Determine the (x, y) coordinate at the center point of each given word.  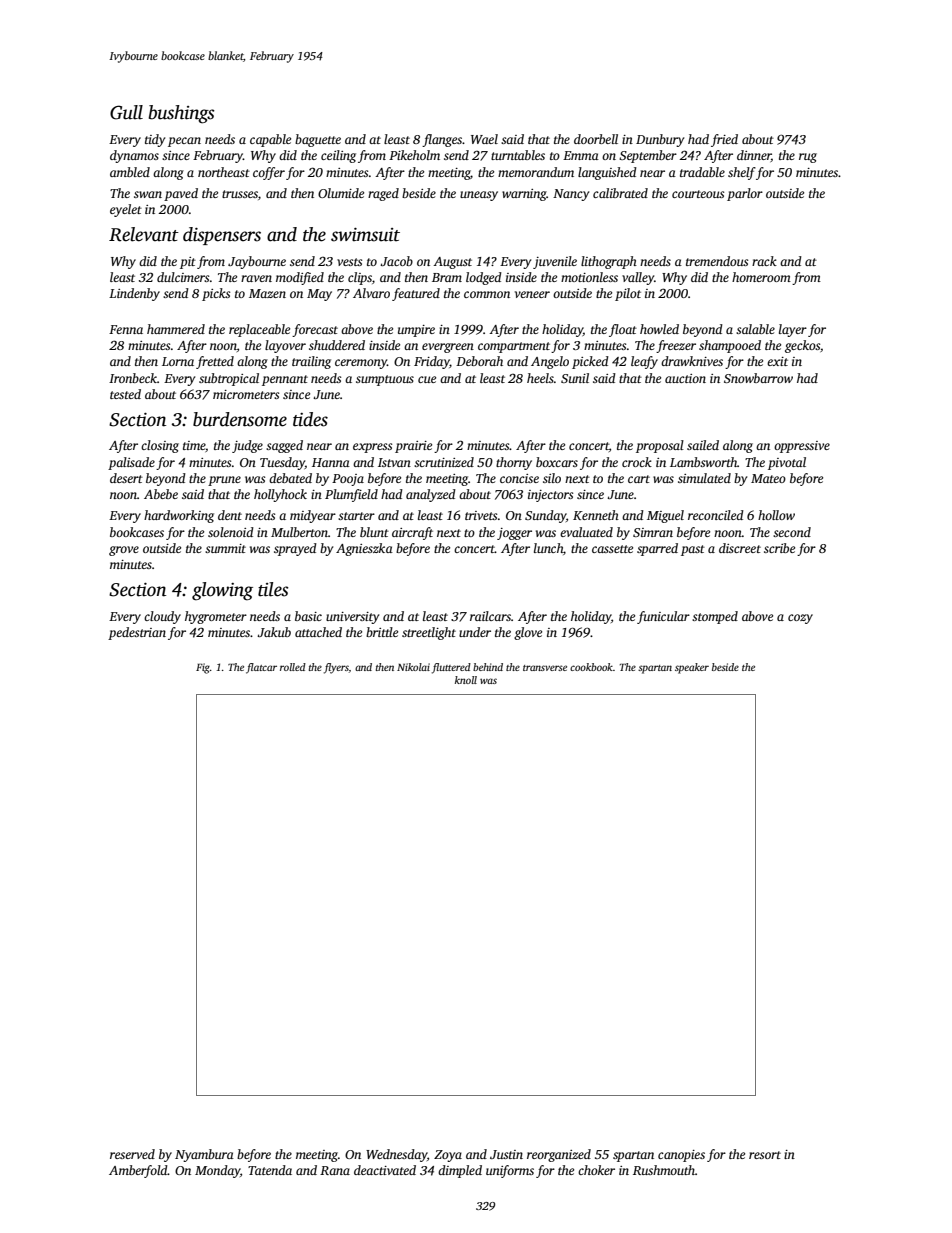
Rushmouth (664, 1170)
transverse (545, 668)
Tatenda (270, 1170)
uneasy (479, 196)
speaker (692, 668)
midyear (313, 516)
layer (793, 330)
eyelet (126, 210)
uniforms (510, 1171)
